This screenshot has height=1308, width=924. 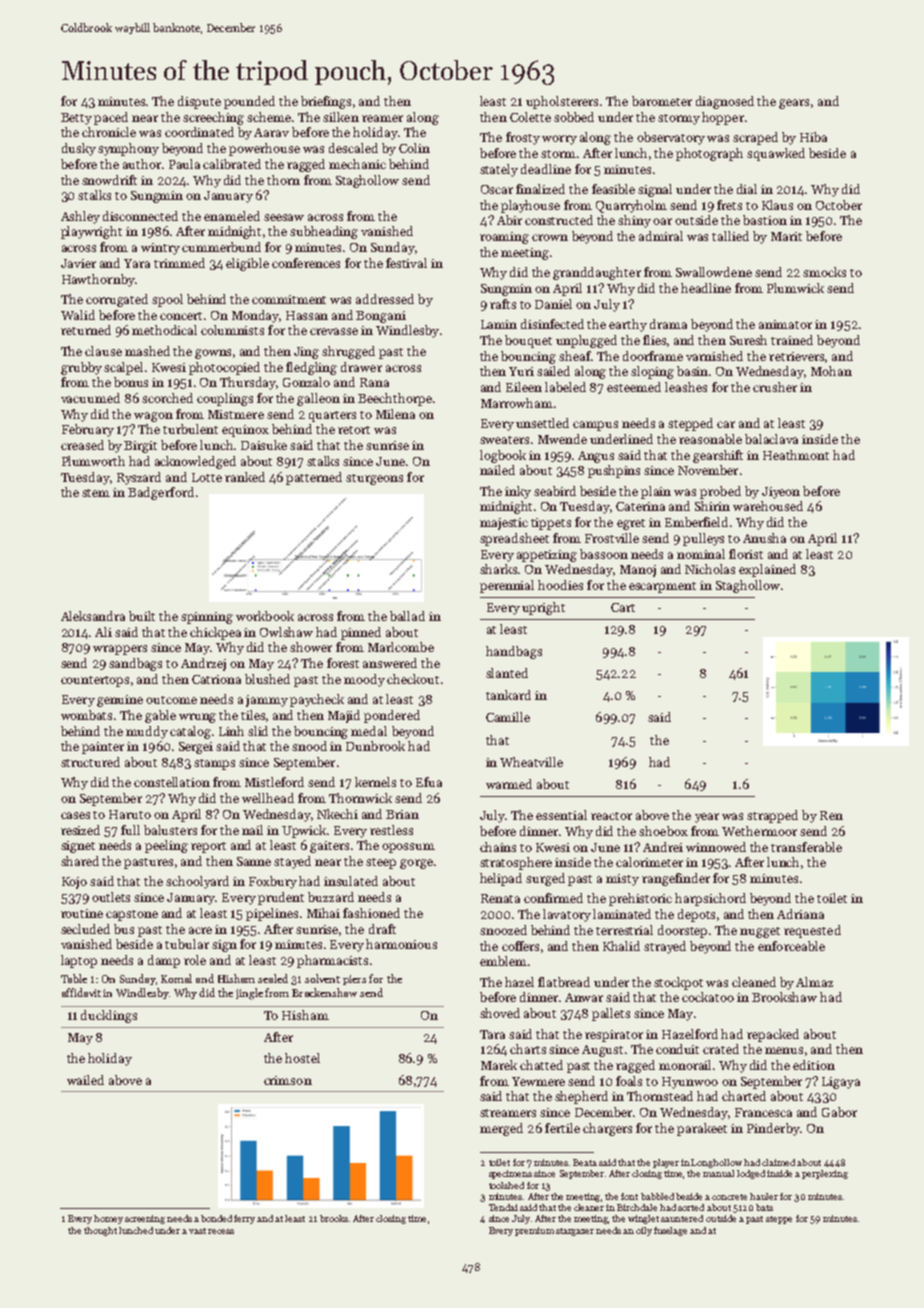 I want to click on Suresh, so click(x=748, y=340).
